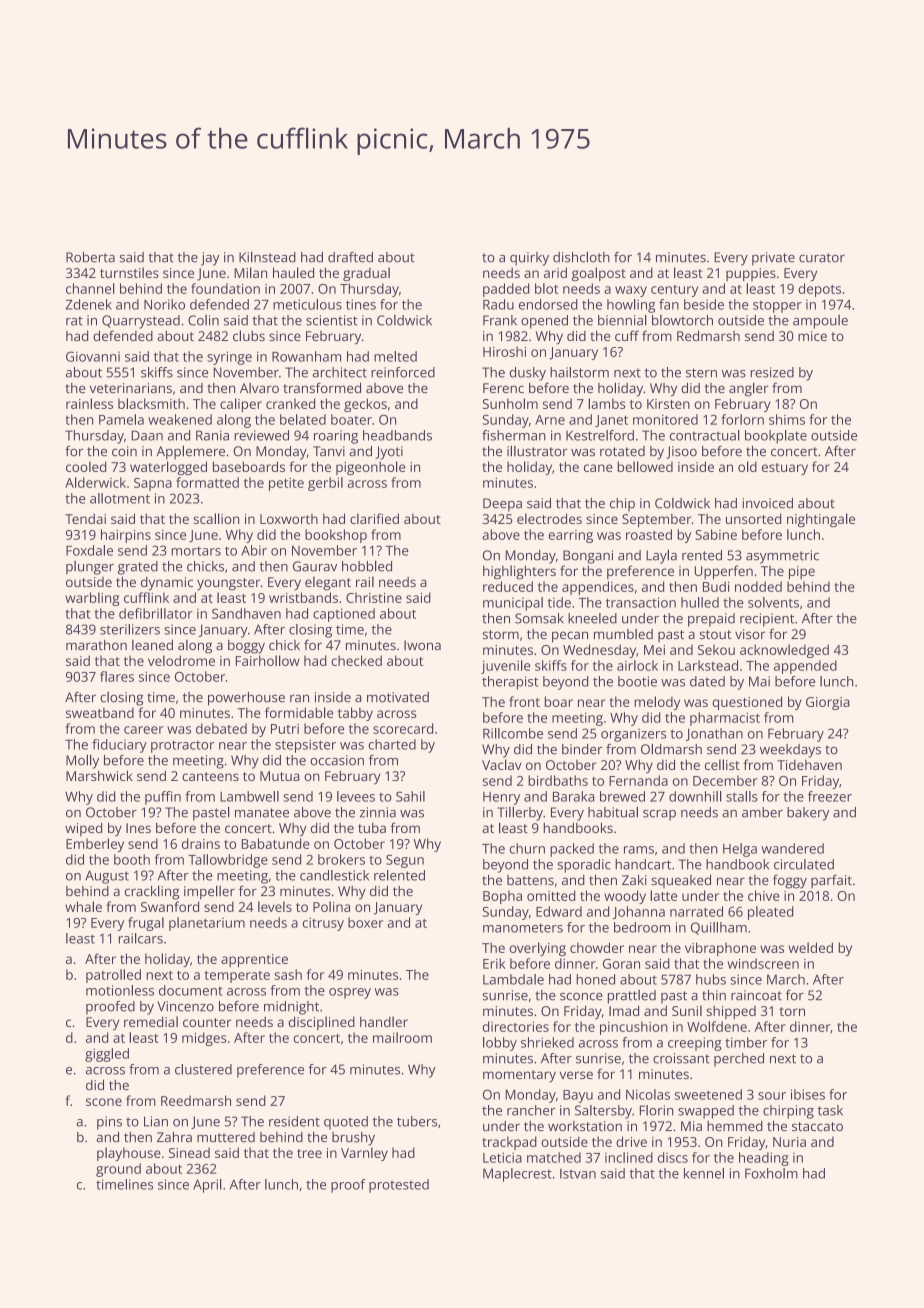 The image size is (924, 1308). Describe the element at coordinates (529, 259) in the page. I see `quirky` at that location.
